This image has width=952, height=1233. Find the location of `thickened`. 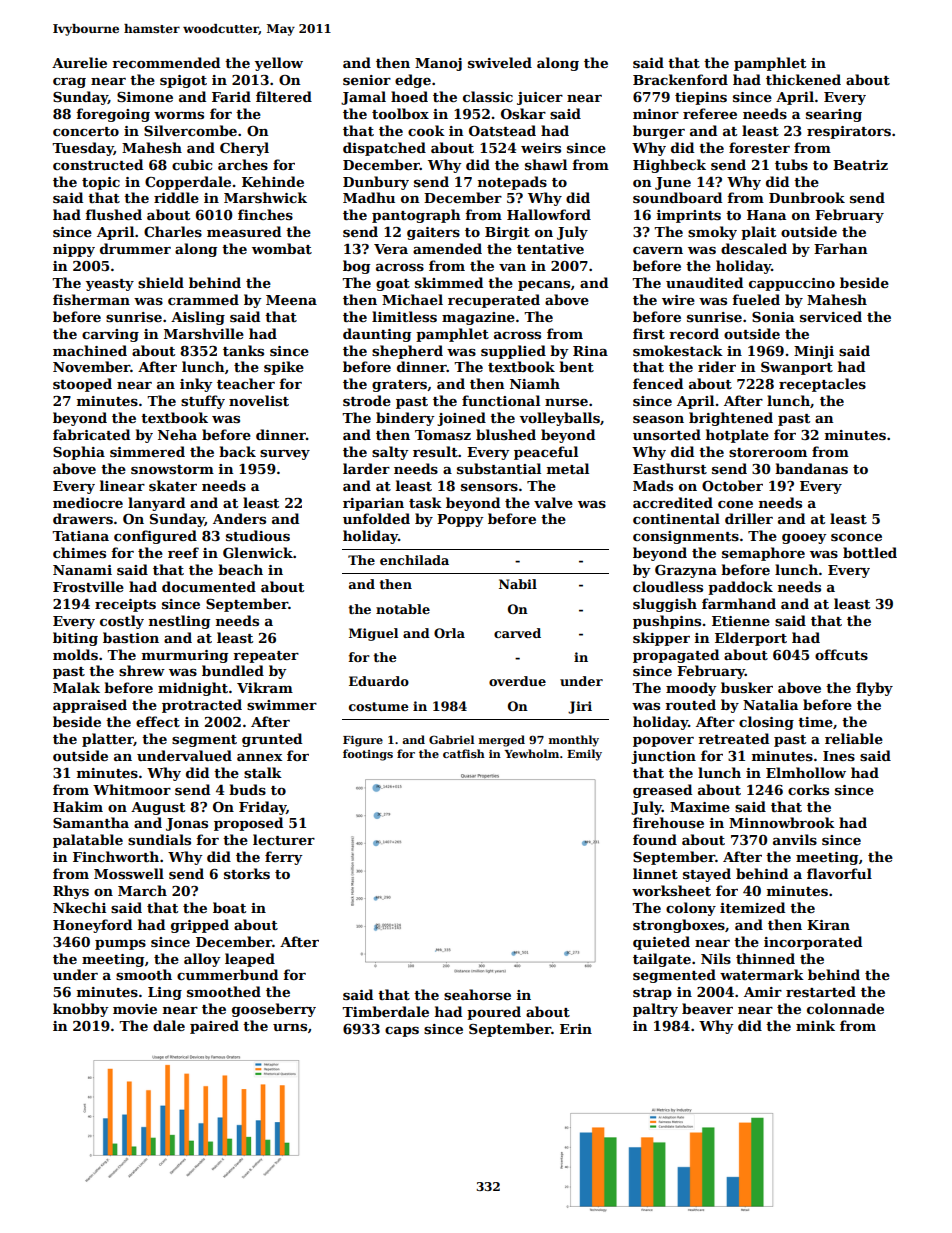

thickened is located at coordinates (803, 79).
